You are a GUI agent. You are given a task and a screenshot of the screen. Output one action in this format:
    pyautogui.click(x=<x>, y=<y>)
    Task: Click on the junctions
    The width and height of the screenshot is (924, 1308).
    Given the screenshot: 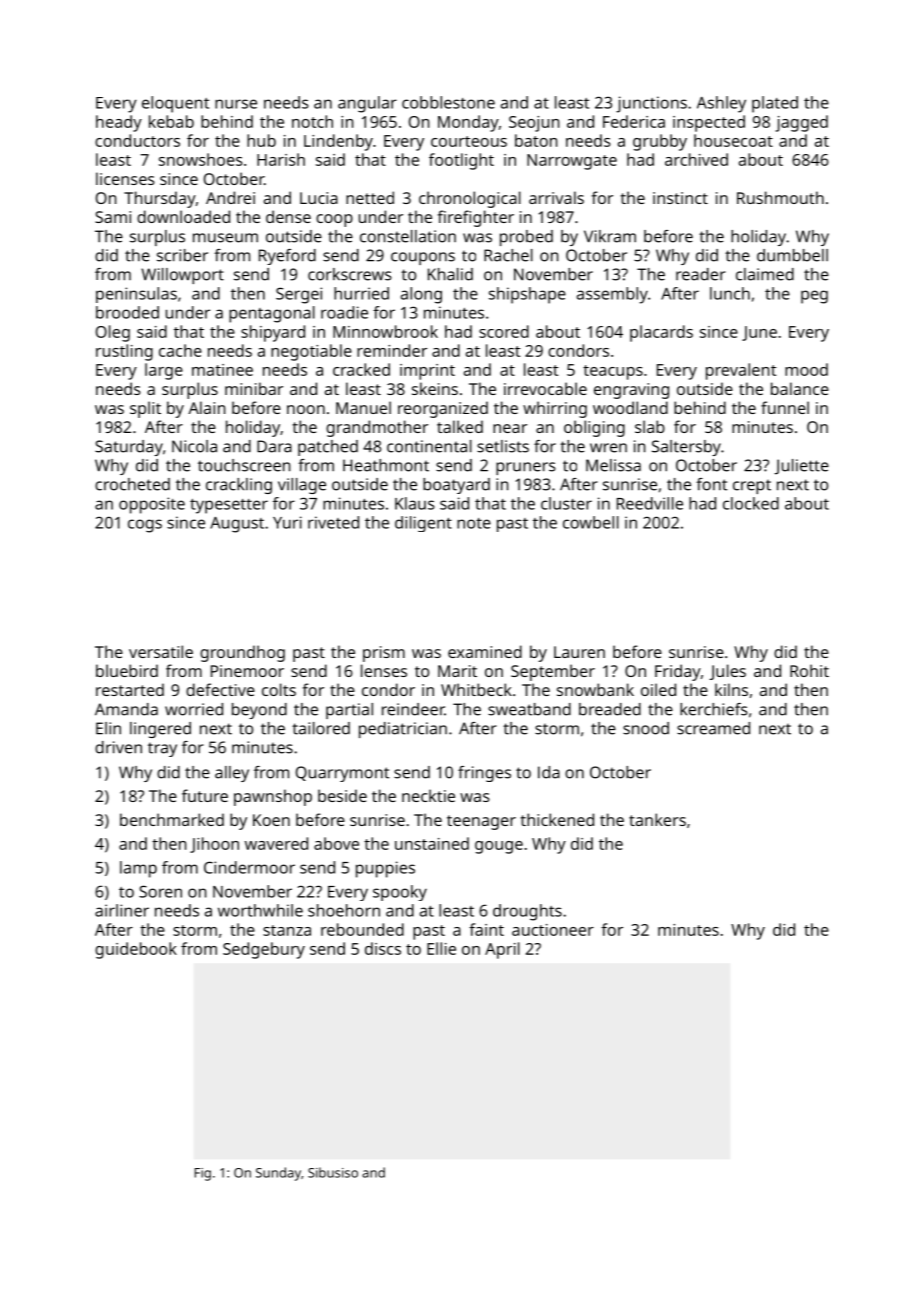 What is the action you would take?
    pyautogui.click(x=651, y=104)
